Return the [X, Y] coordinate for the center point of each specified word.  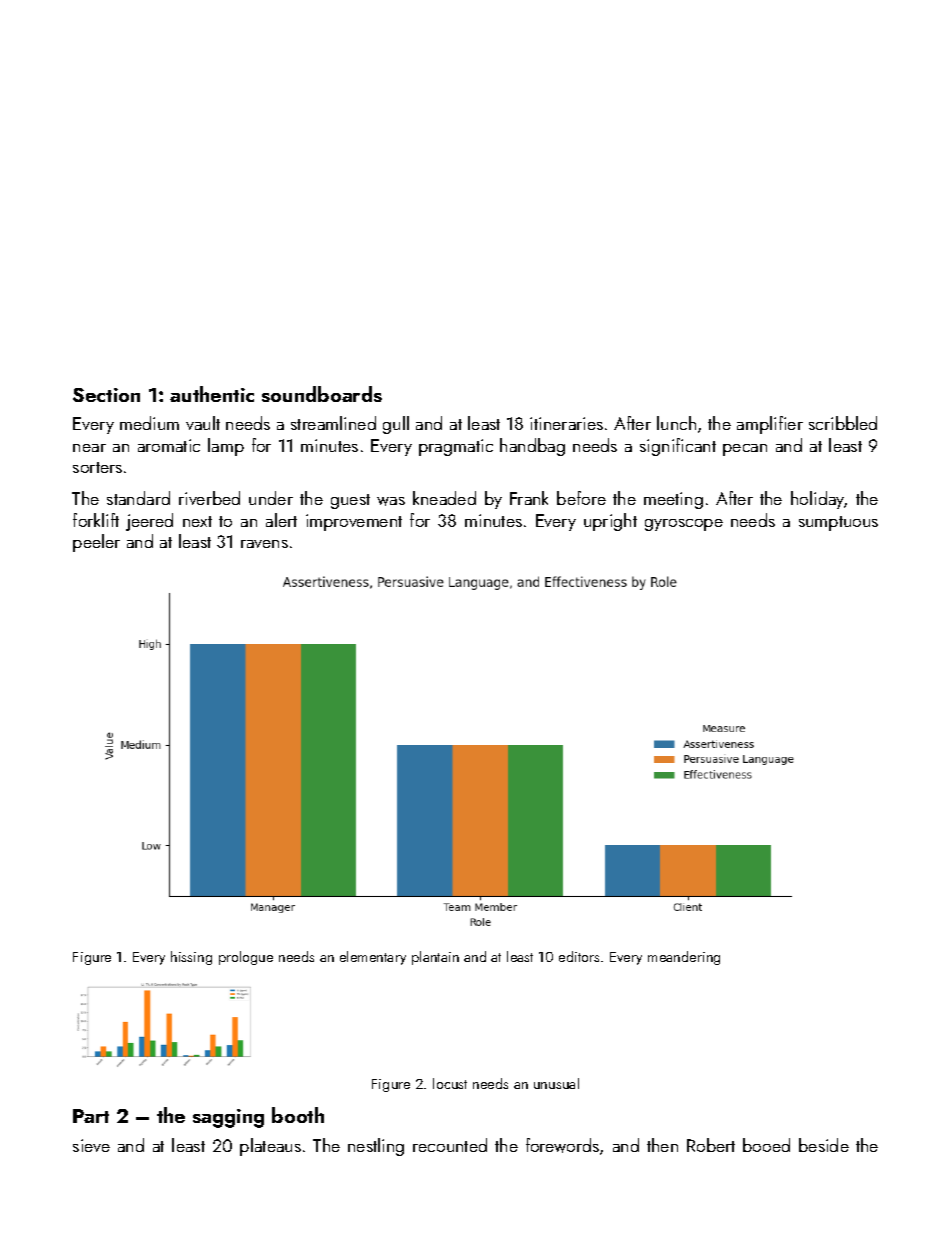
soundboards [322, 394]
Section [106, 395]
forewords [562, 1145]
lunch [676, 423]
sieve [91, 1145]
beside [824, 1145]
